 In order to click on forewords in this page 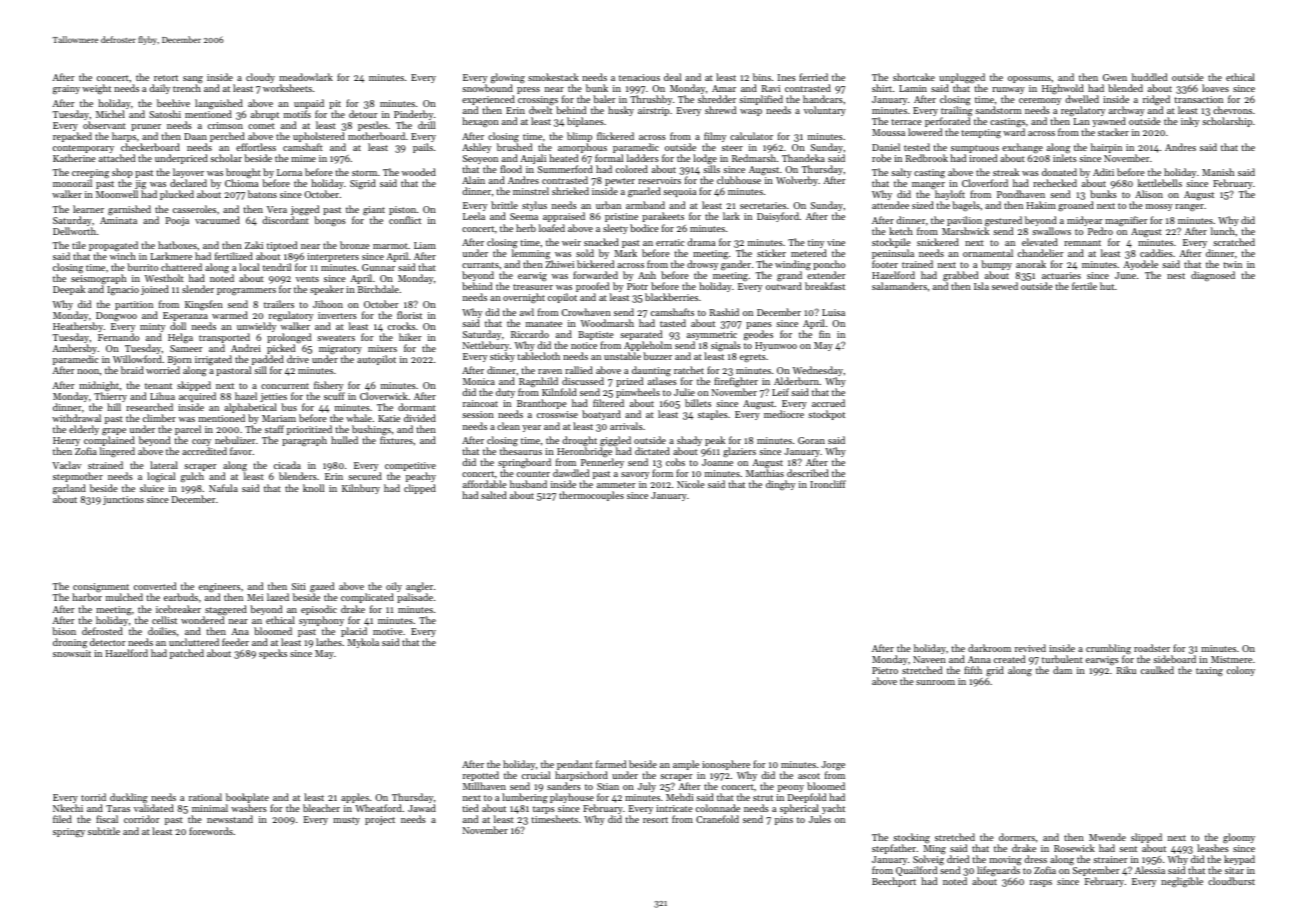, I will do `click(211, 831)`.
